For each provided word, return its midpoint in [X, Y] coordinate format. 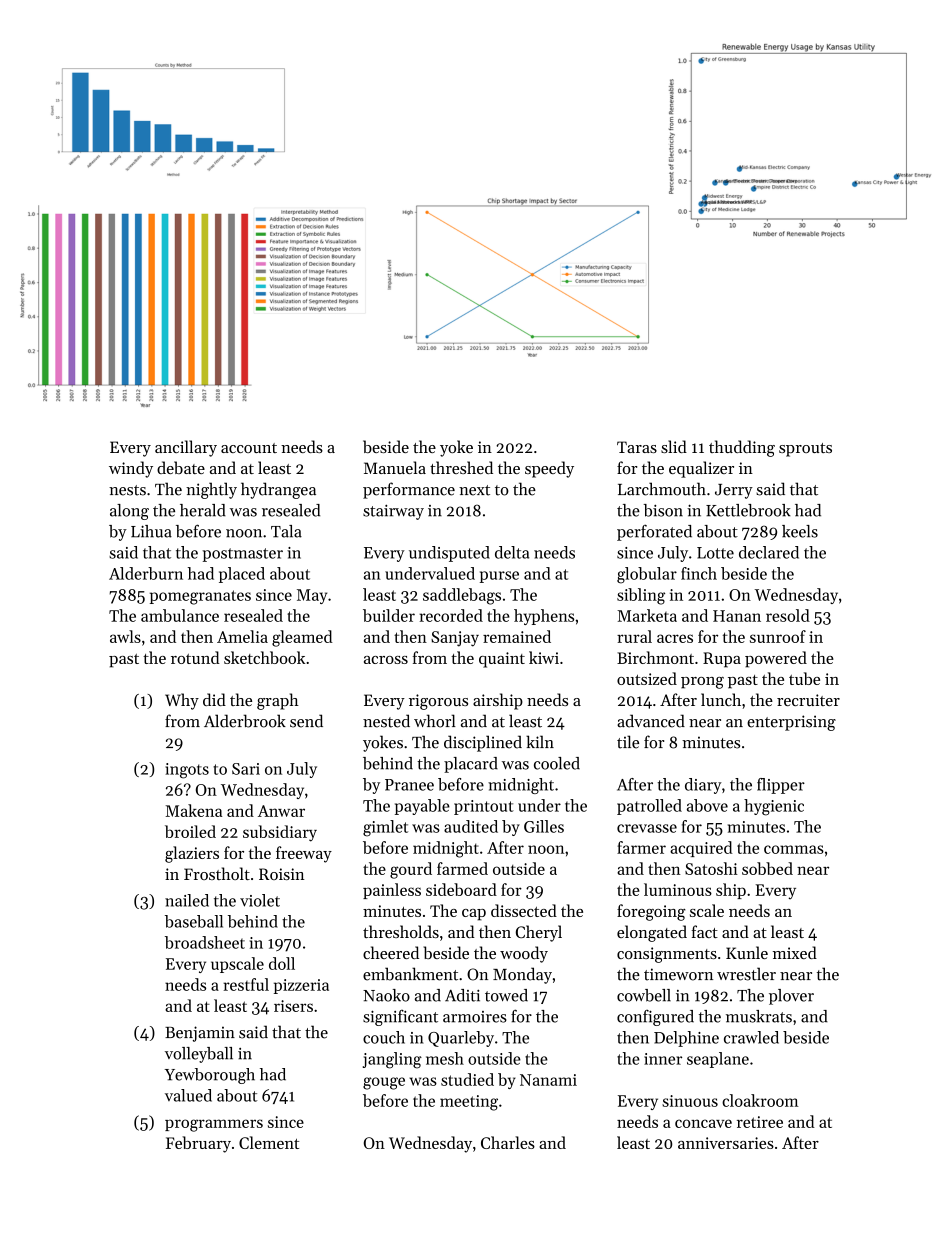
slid [674, 446]
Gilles [544, 826]
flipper [781, 786]
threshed [461, 467]
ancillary [186, 448]
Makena [194, 810]
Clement [269, 1142]
